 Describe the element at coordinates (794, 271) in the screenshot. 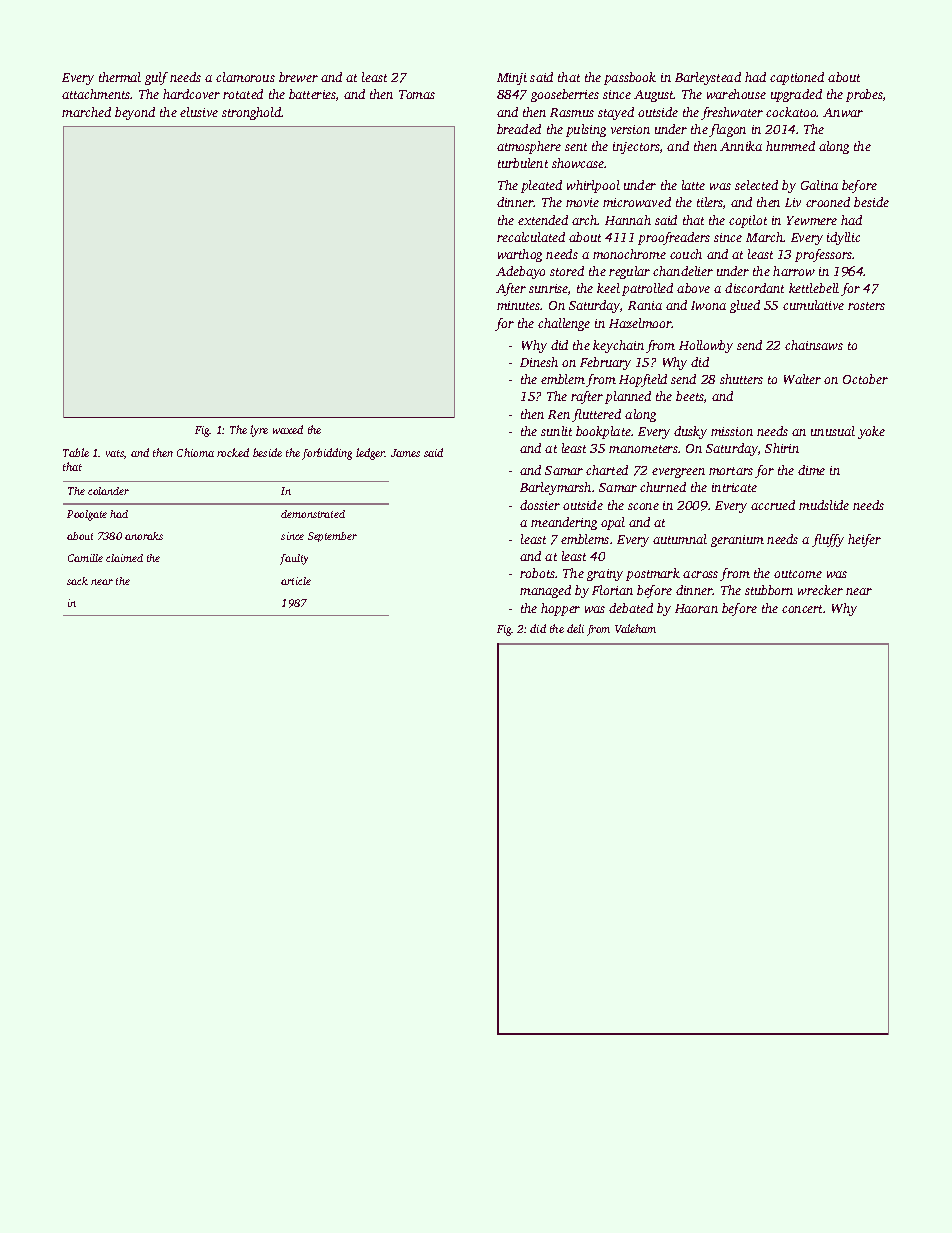

I see `harrow` at that location.
